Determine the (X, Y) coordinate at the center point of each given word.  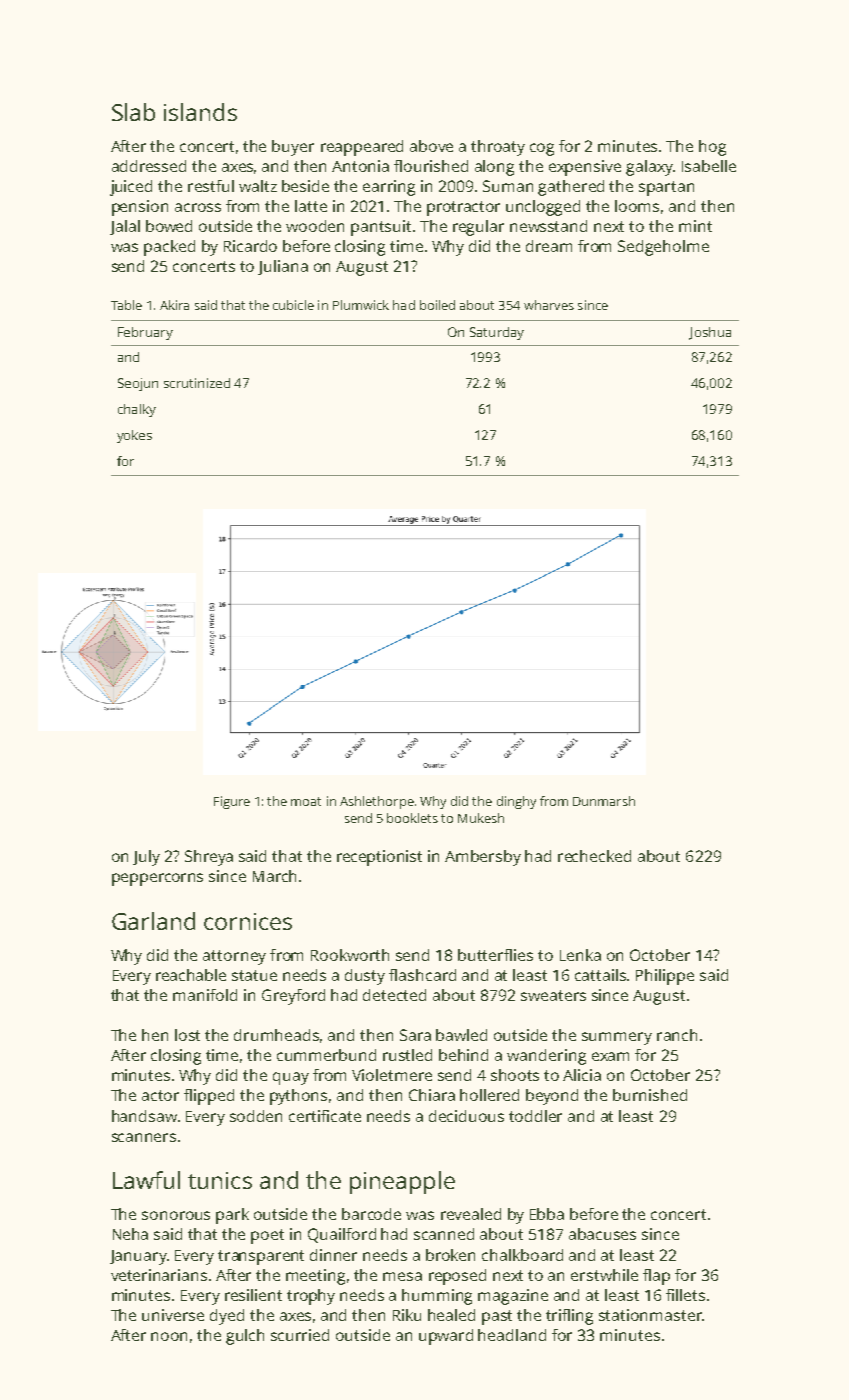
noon (169, 1336)
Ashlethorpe (377, 802)
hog (712, 148)
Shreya (209, 858)
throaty (498, 148)
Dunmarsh (604, 801)
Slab (133, 112)
